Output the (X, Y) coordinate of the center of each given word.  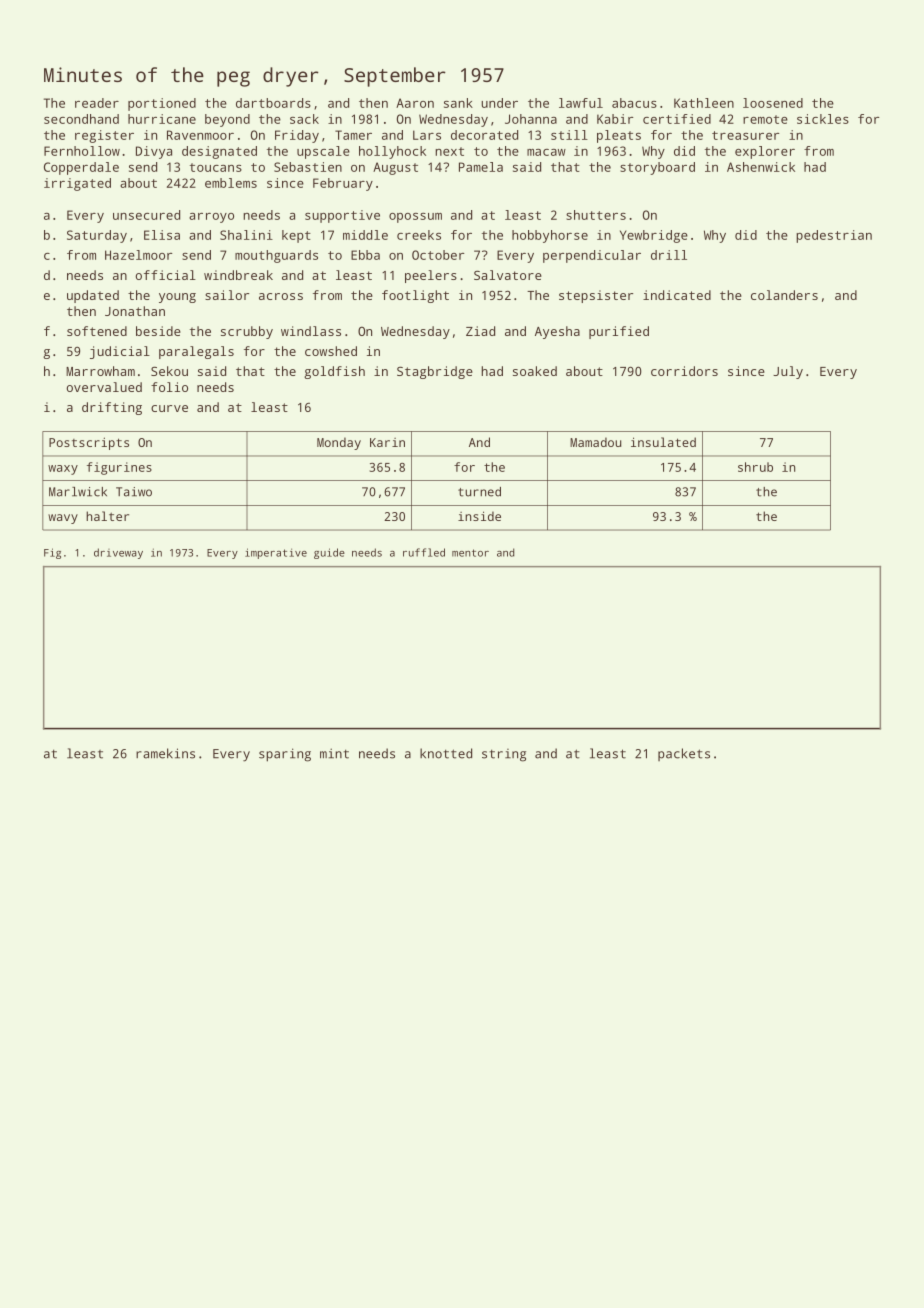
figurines (119, 468)
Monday (339, 443)
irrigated (77, 184)
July (788, 372)
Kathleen (704, 103)
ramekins (165, 753)
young (177, 298)
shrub (755, 467)
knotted (446, 753)
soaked (535, 371)
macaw (546, 152)
